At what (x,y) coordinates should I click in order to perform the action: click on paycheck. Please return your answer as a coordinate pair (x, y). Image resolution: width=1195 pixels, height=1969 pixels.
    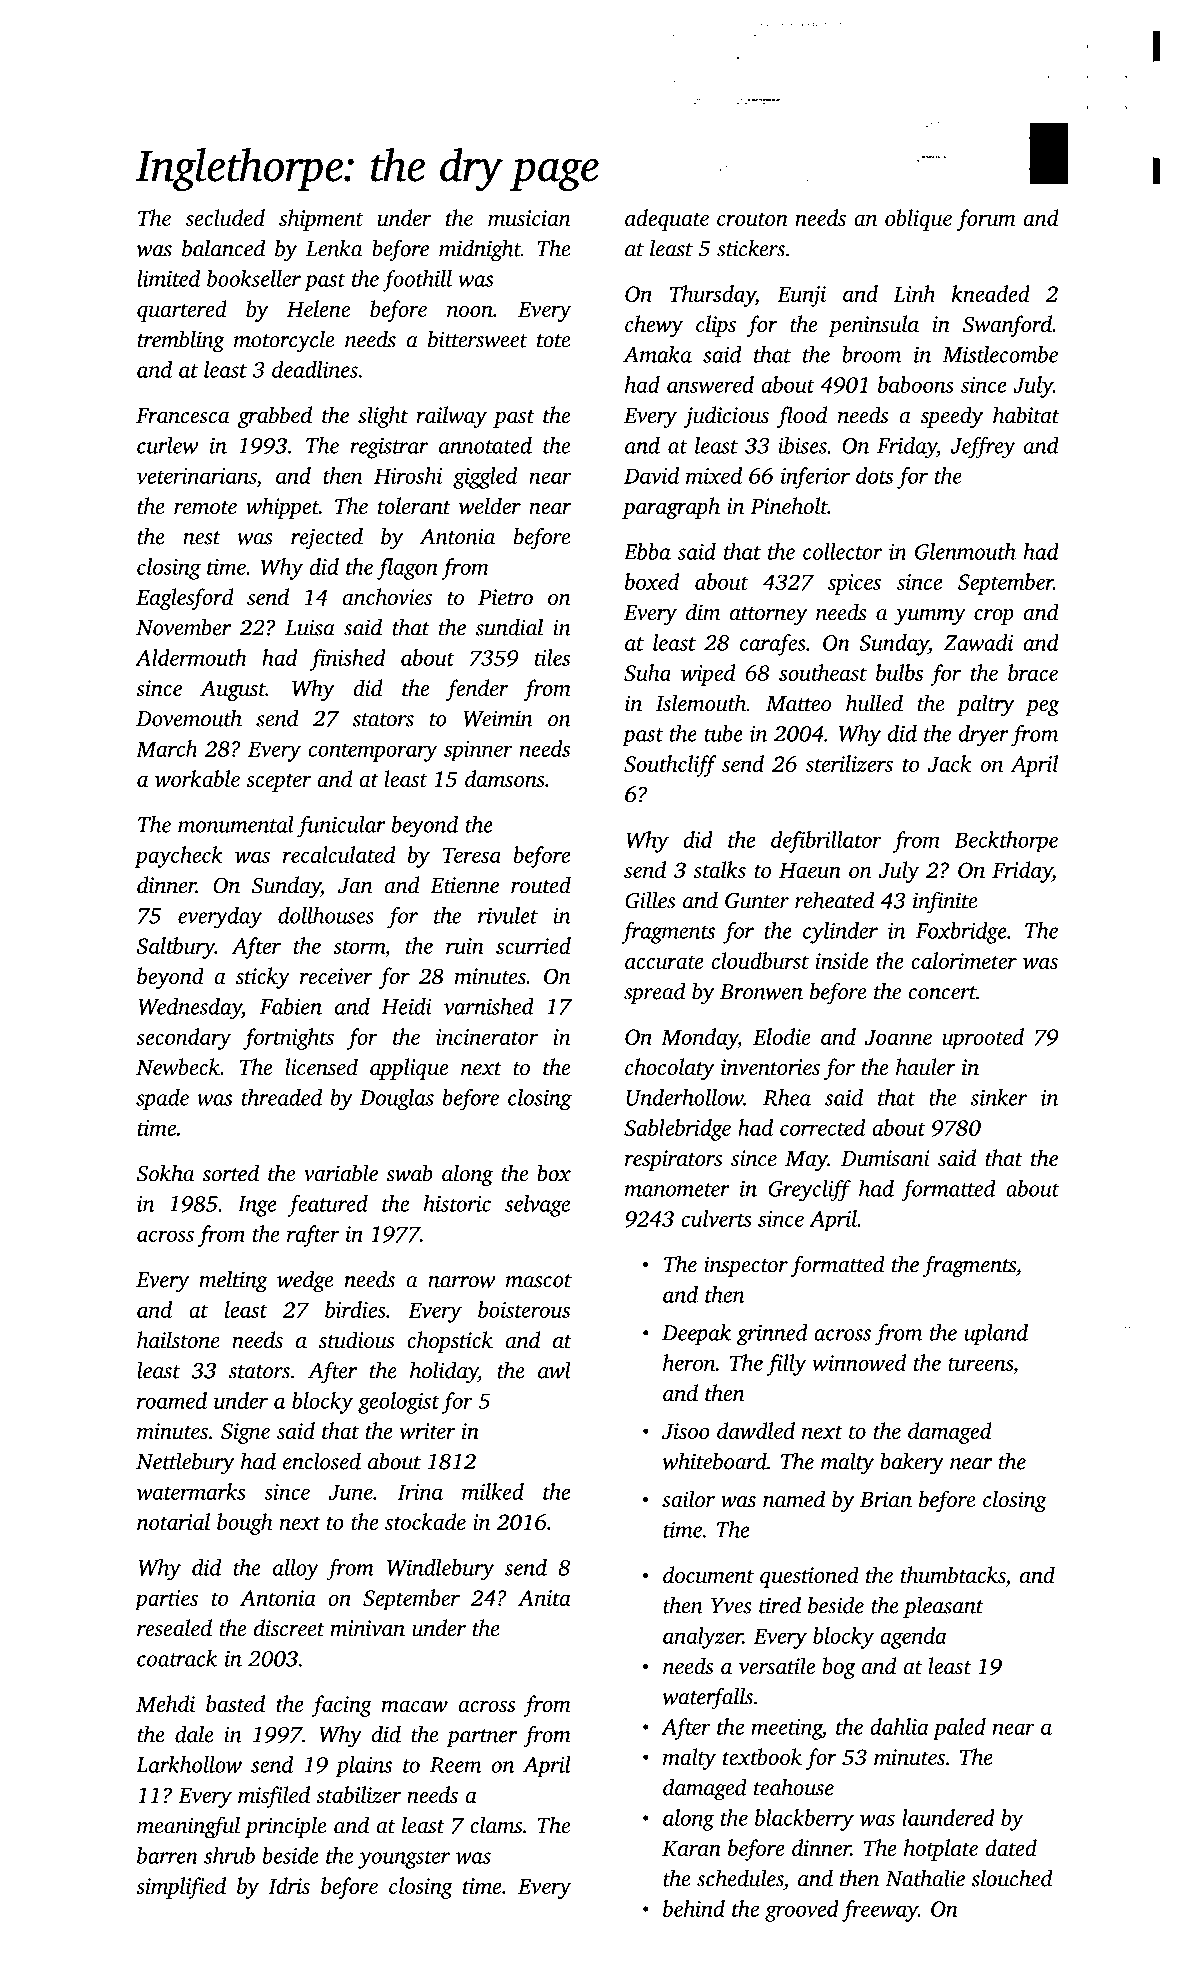
    Looking at the image, I should click on (178, 857).
